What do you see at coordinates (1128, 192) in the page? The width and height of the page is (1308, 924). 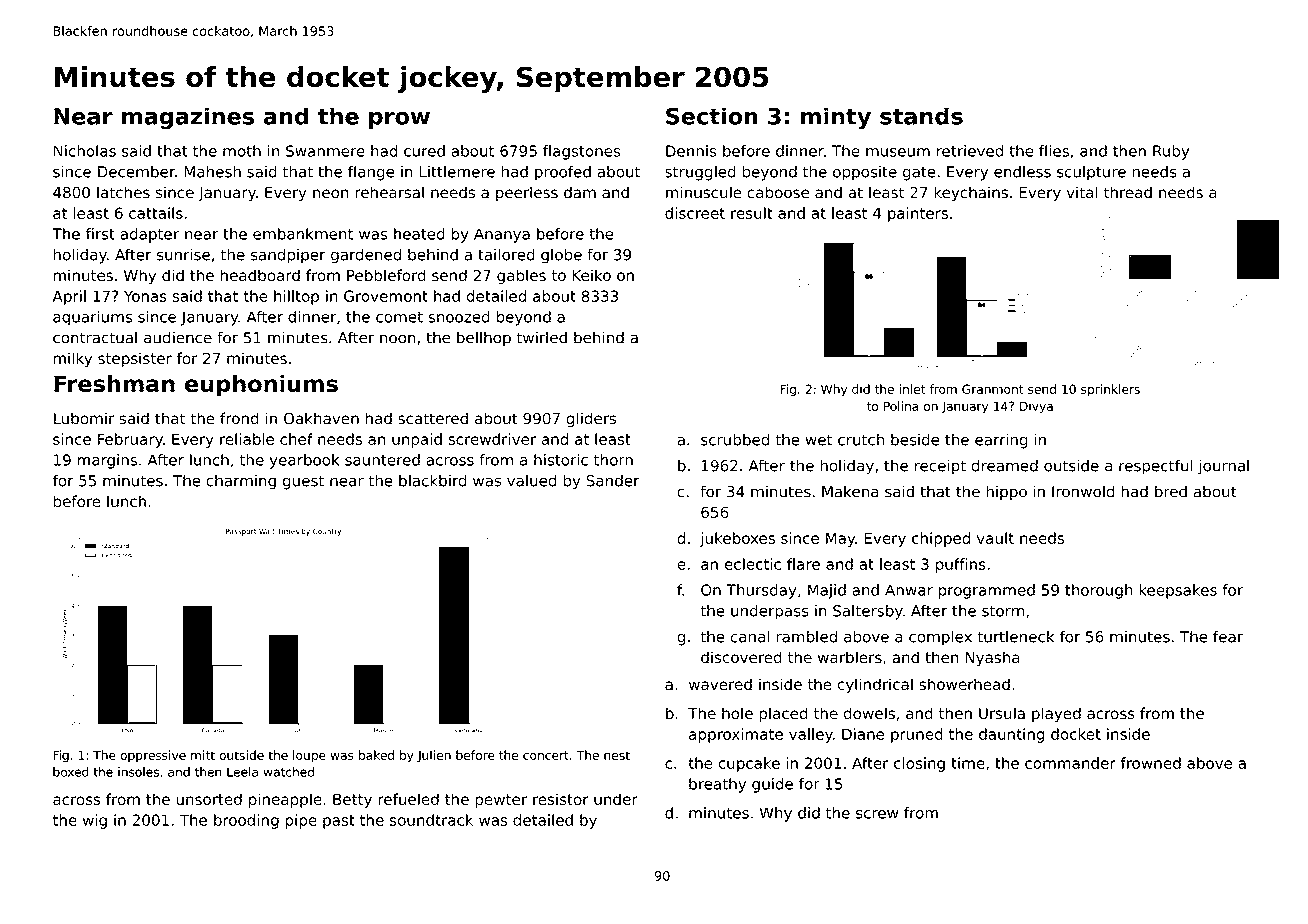 I see `thread` at bounding box center [1128, 192].
